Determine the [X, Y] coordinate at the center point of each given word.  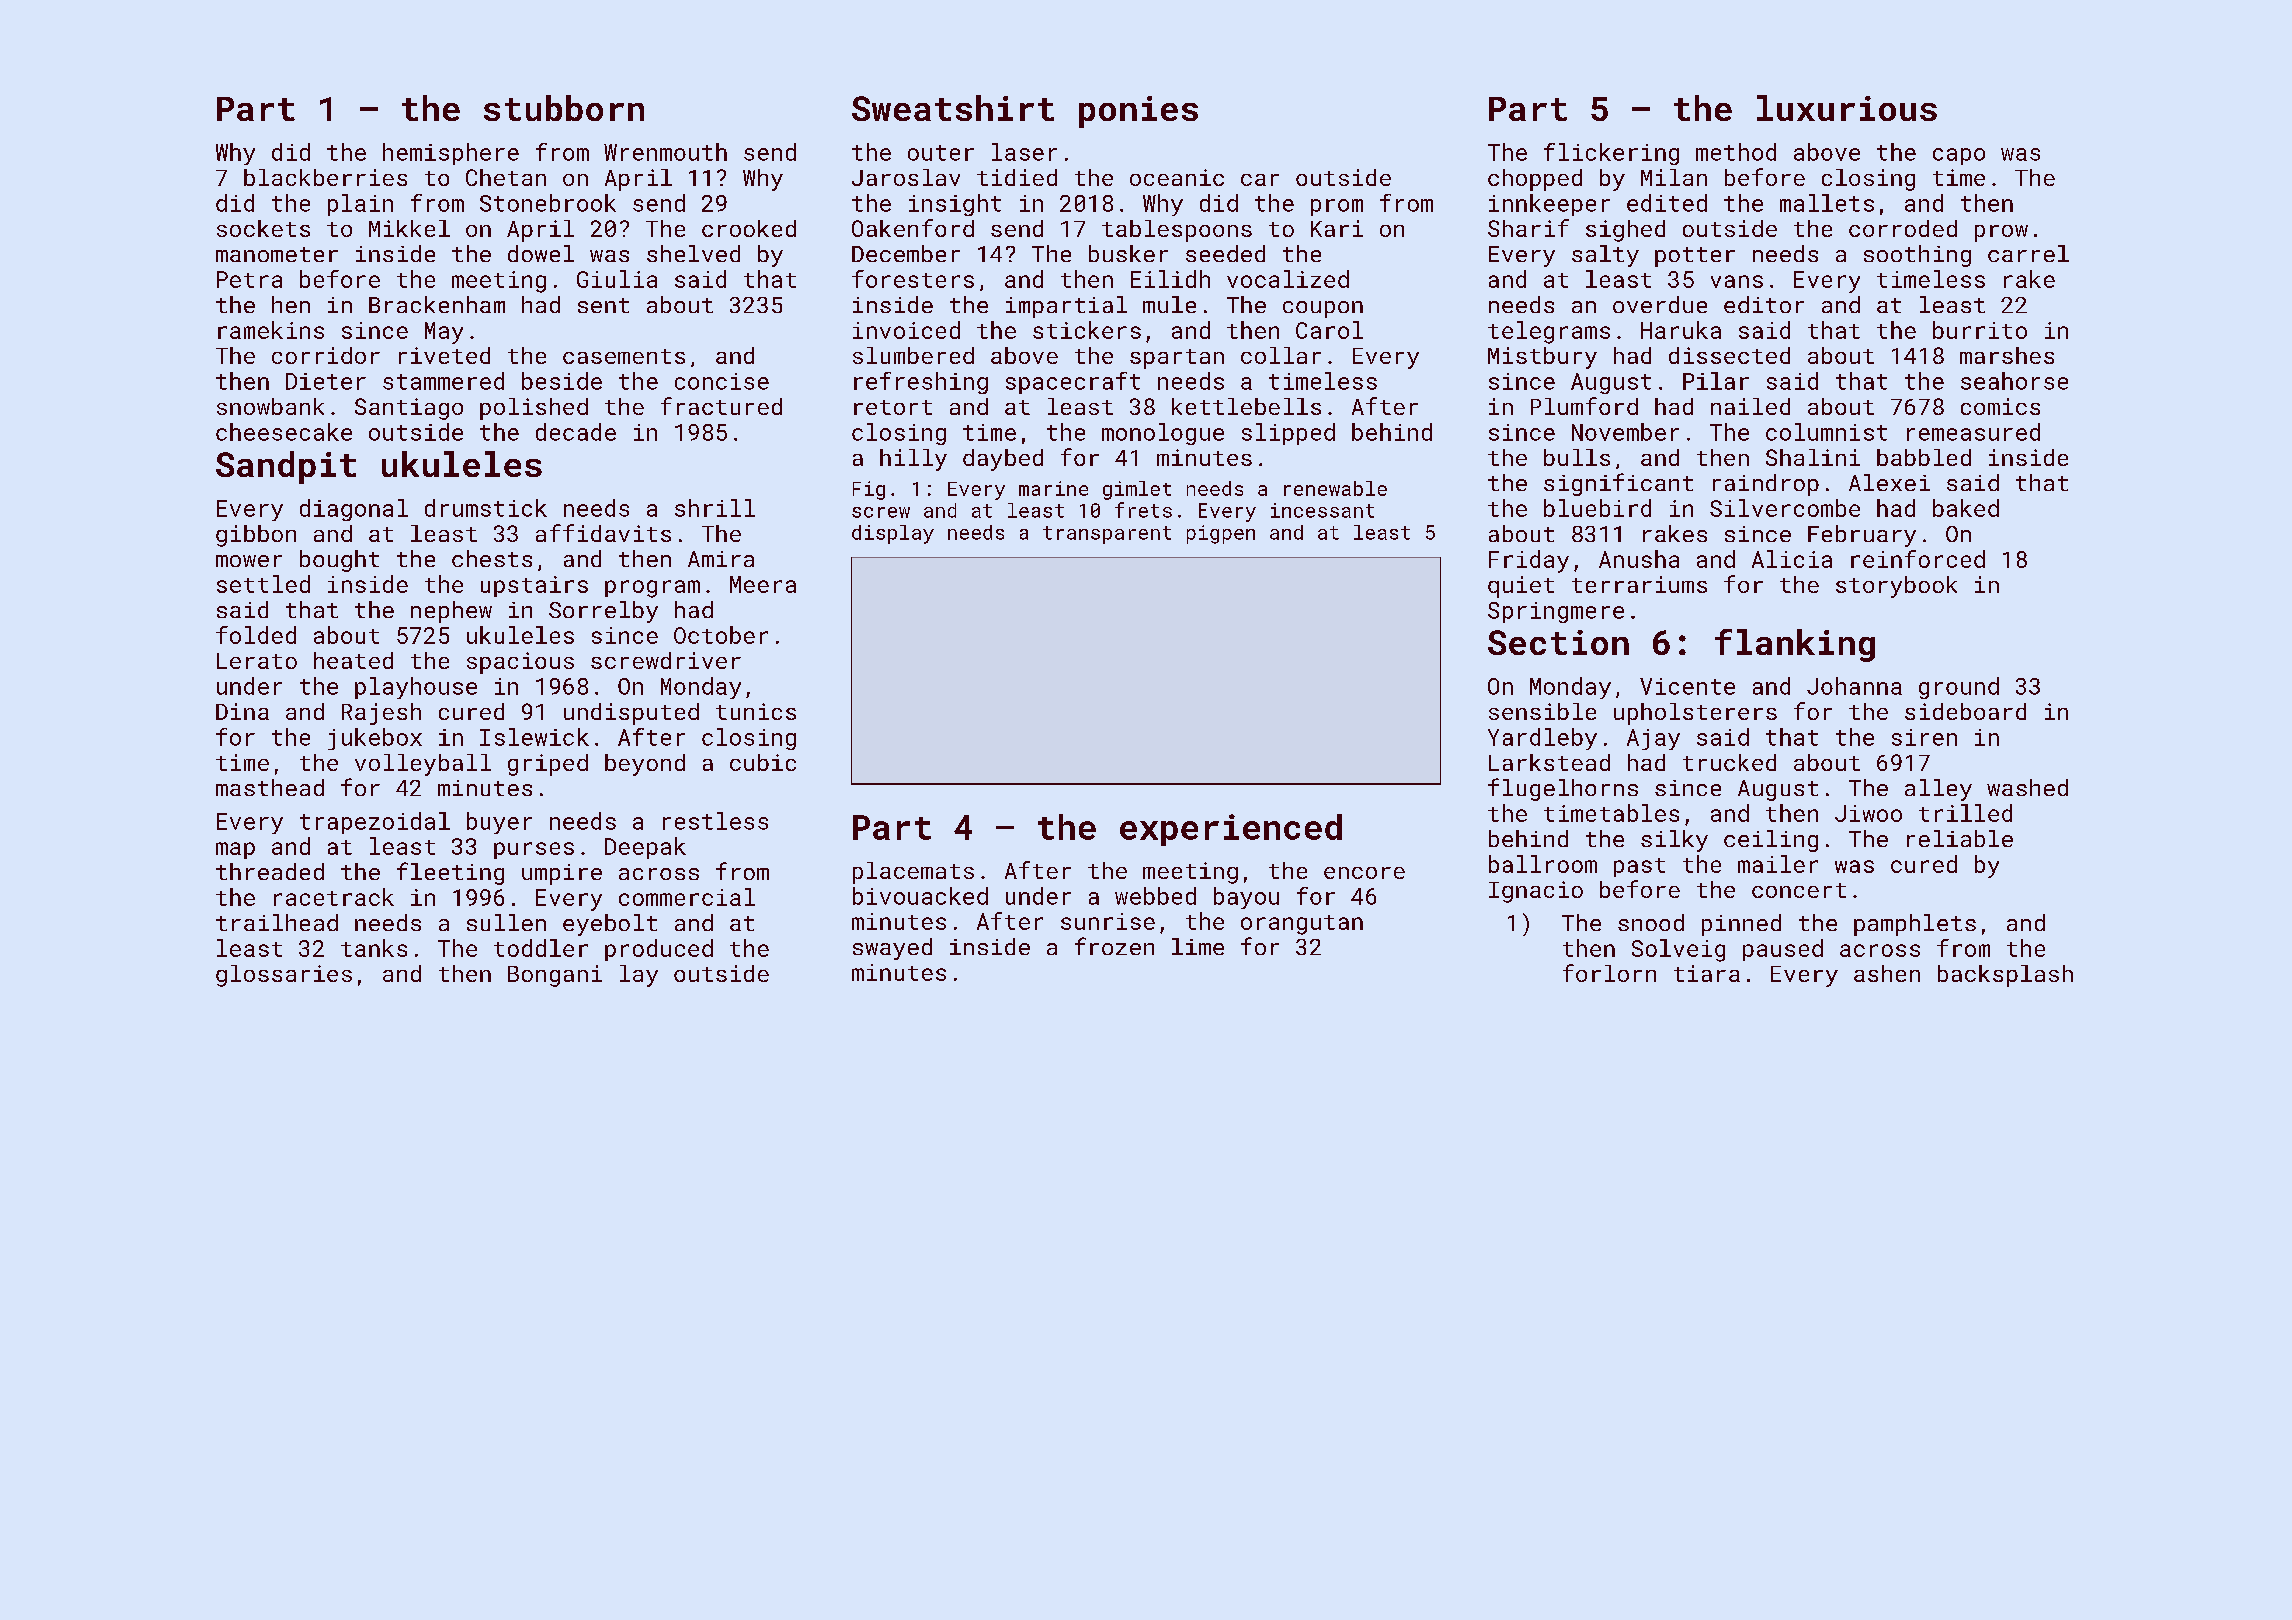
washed [2027, 787]
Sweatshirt [953, 108]
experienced [1231, 830]
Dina [242, 711]
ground [1959, 688]
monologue [1163, 434]
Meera [763, 584]
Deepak [645, 848]
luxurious [1847, 108]
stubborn [564, 108]
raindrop [1766, 485]
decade [576, 432]
